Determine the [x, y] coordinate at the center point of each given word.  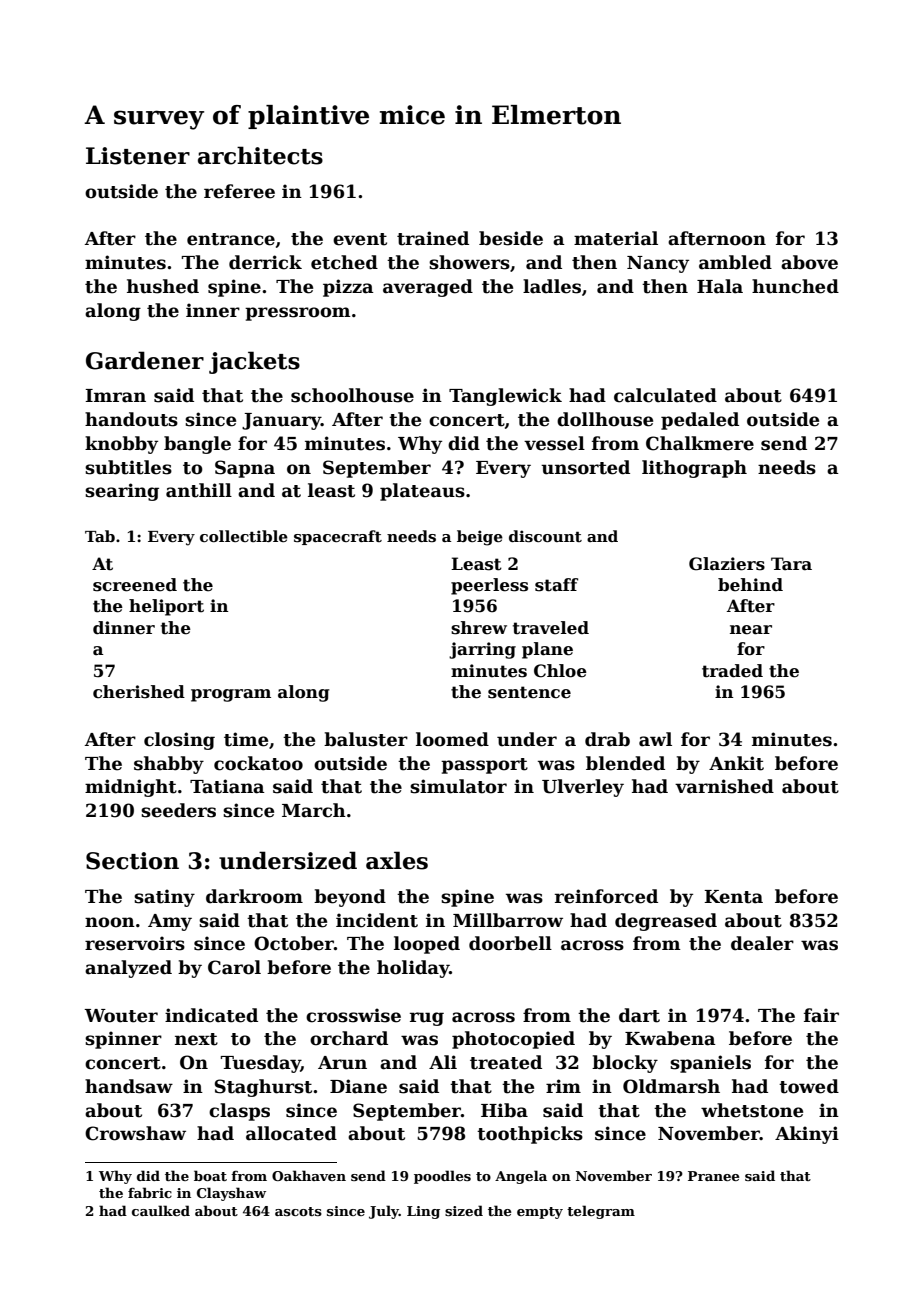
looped [427, 945]
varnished [724, 786]
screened [135, 585]
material [616, 238]
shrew [479, 628]
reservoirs [135, 943]
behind [750, 585]
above [809, 262]
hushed [163, 286]
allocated [291, 1133]
